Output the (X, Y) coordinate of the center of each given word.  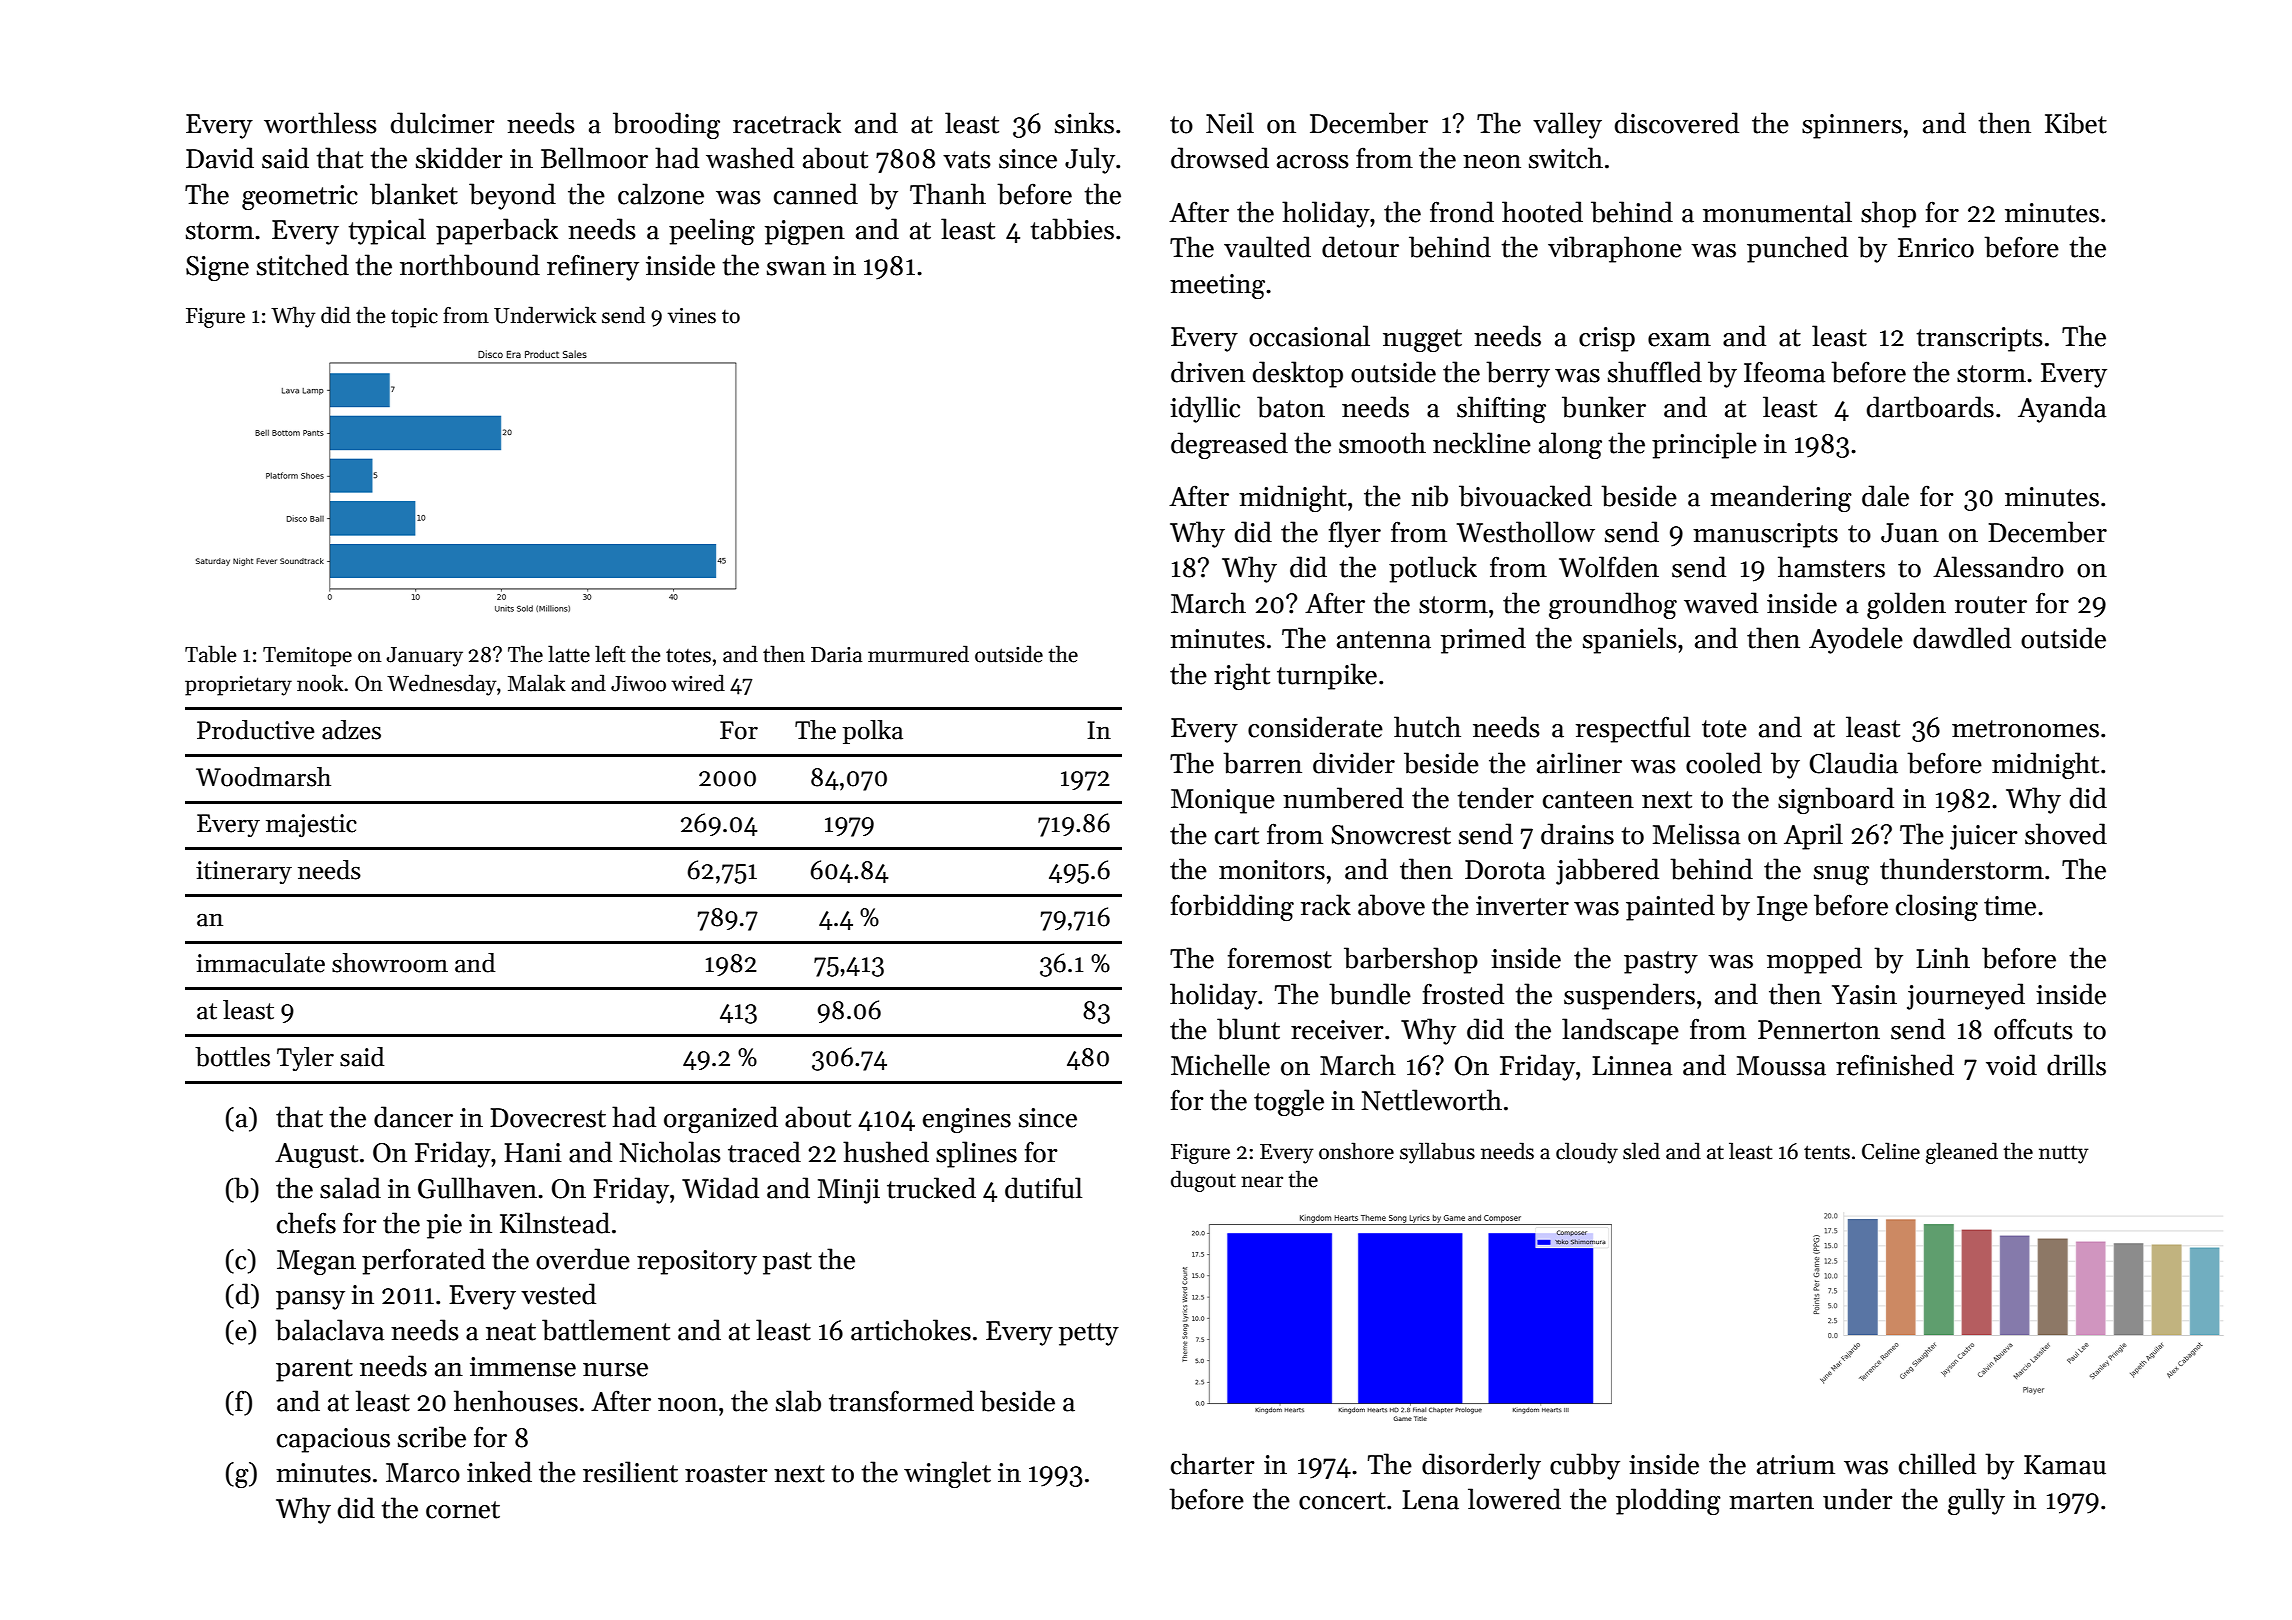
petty (1089, 1334)
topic (414, 318)
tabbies (1072, 229)
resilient (630, 1472)
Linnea (1632, 1066)
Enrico (1936, 248)
